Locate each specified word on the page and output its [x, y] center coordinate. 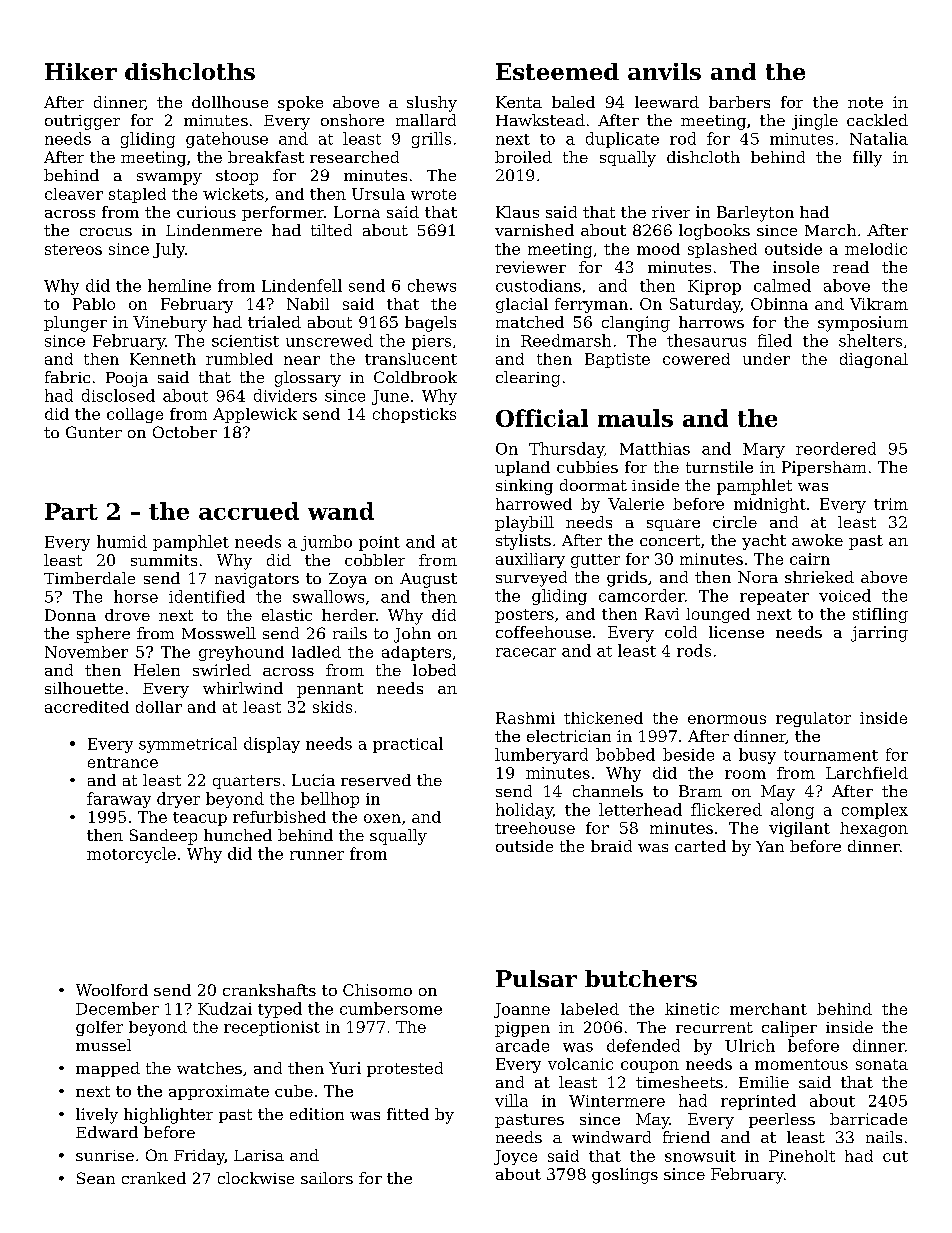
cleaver [74, 194]
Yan [770, 846]
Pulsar [536, 978]
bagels [430, 324]
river [671, 212]
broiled [523, 157]
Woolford [112, 990]
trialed [274, 322]
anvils [664, 71]
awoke [817, 540]
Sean [96, 1178]
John [412, 635]
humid [122, 541]
